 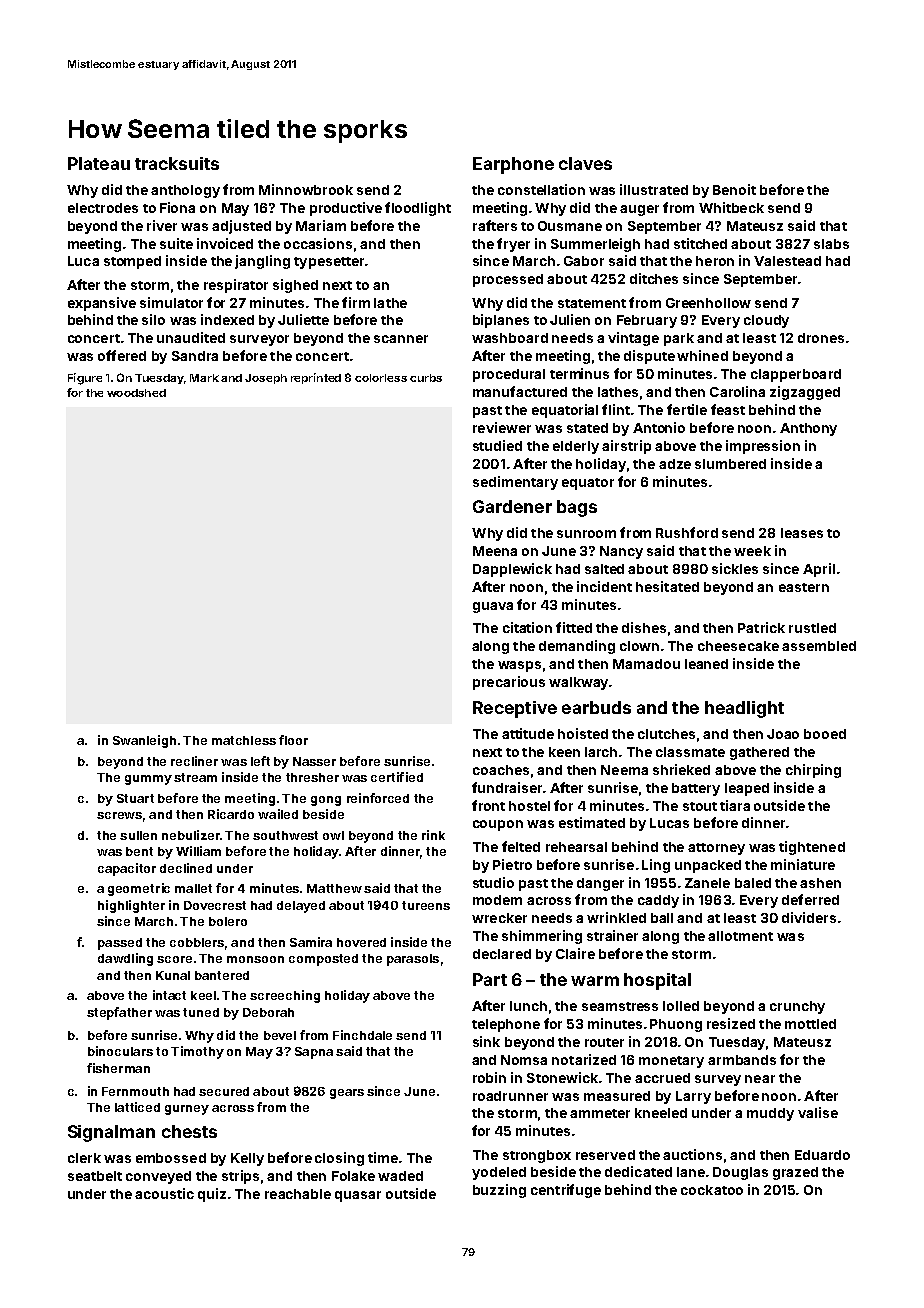 I want to click on dividers, so click(x=809, y=917).
